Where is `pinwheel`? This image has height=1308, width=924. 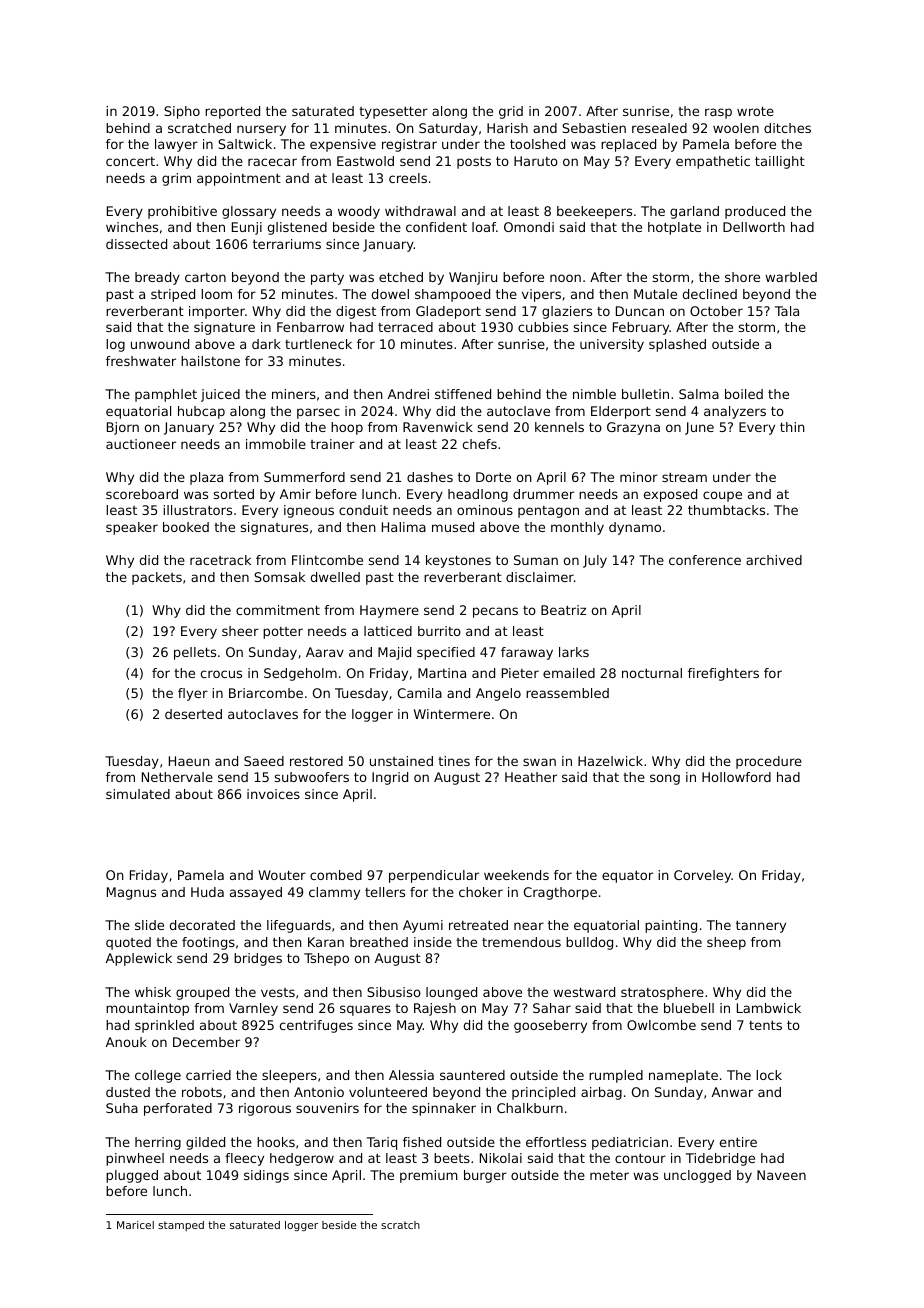 pinwheel is located at coordinates (135, 1159).
